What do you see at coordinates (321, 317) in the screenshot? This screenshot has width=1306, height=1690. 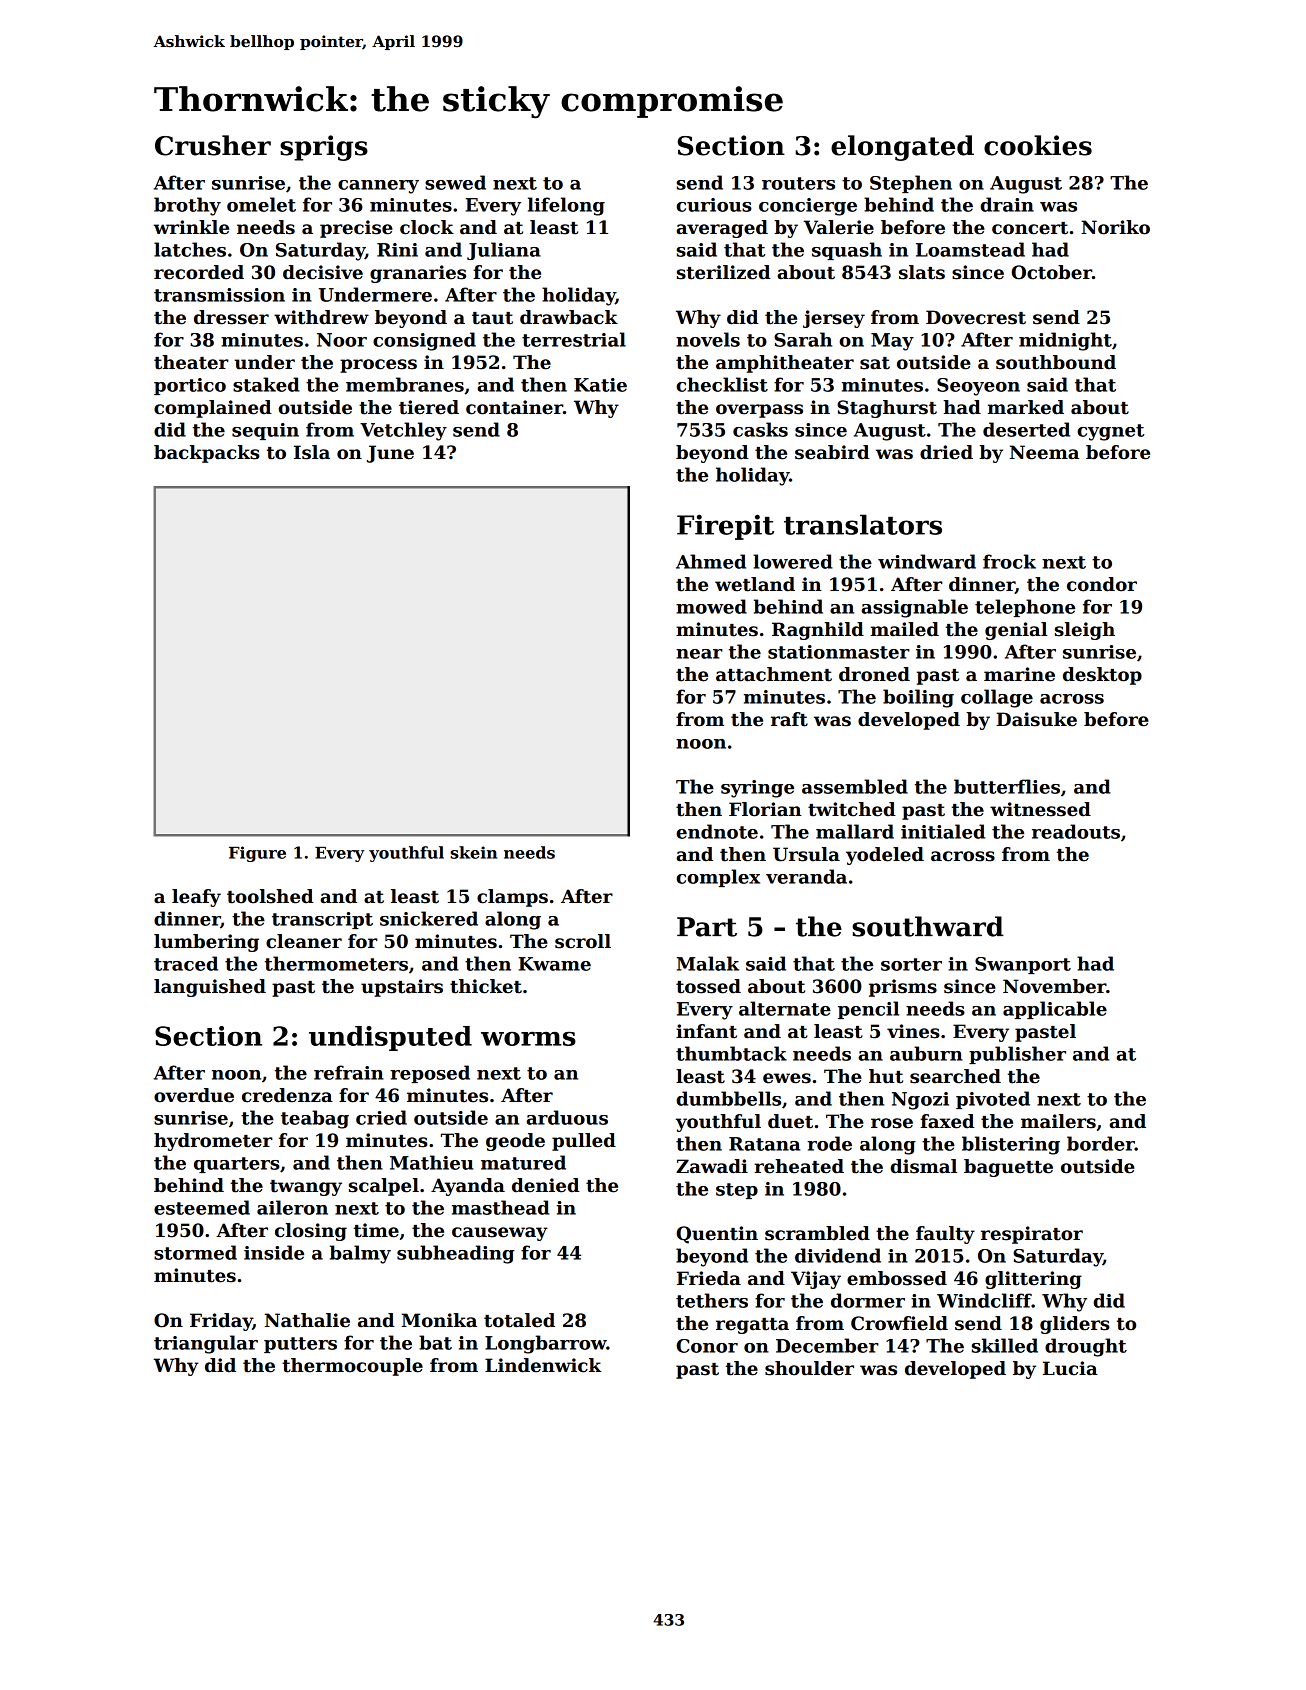 I see `withdrew` at bounding box center [321, 317].
